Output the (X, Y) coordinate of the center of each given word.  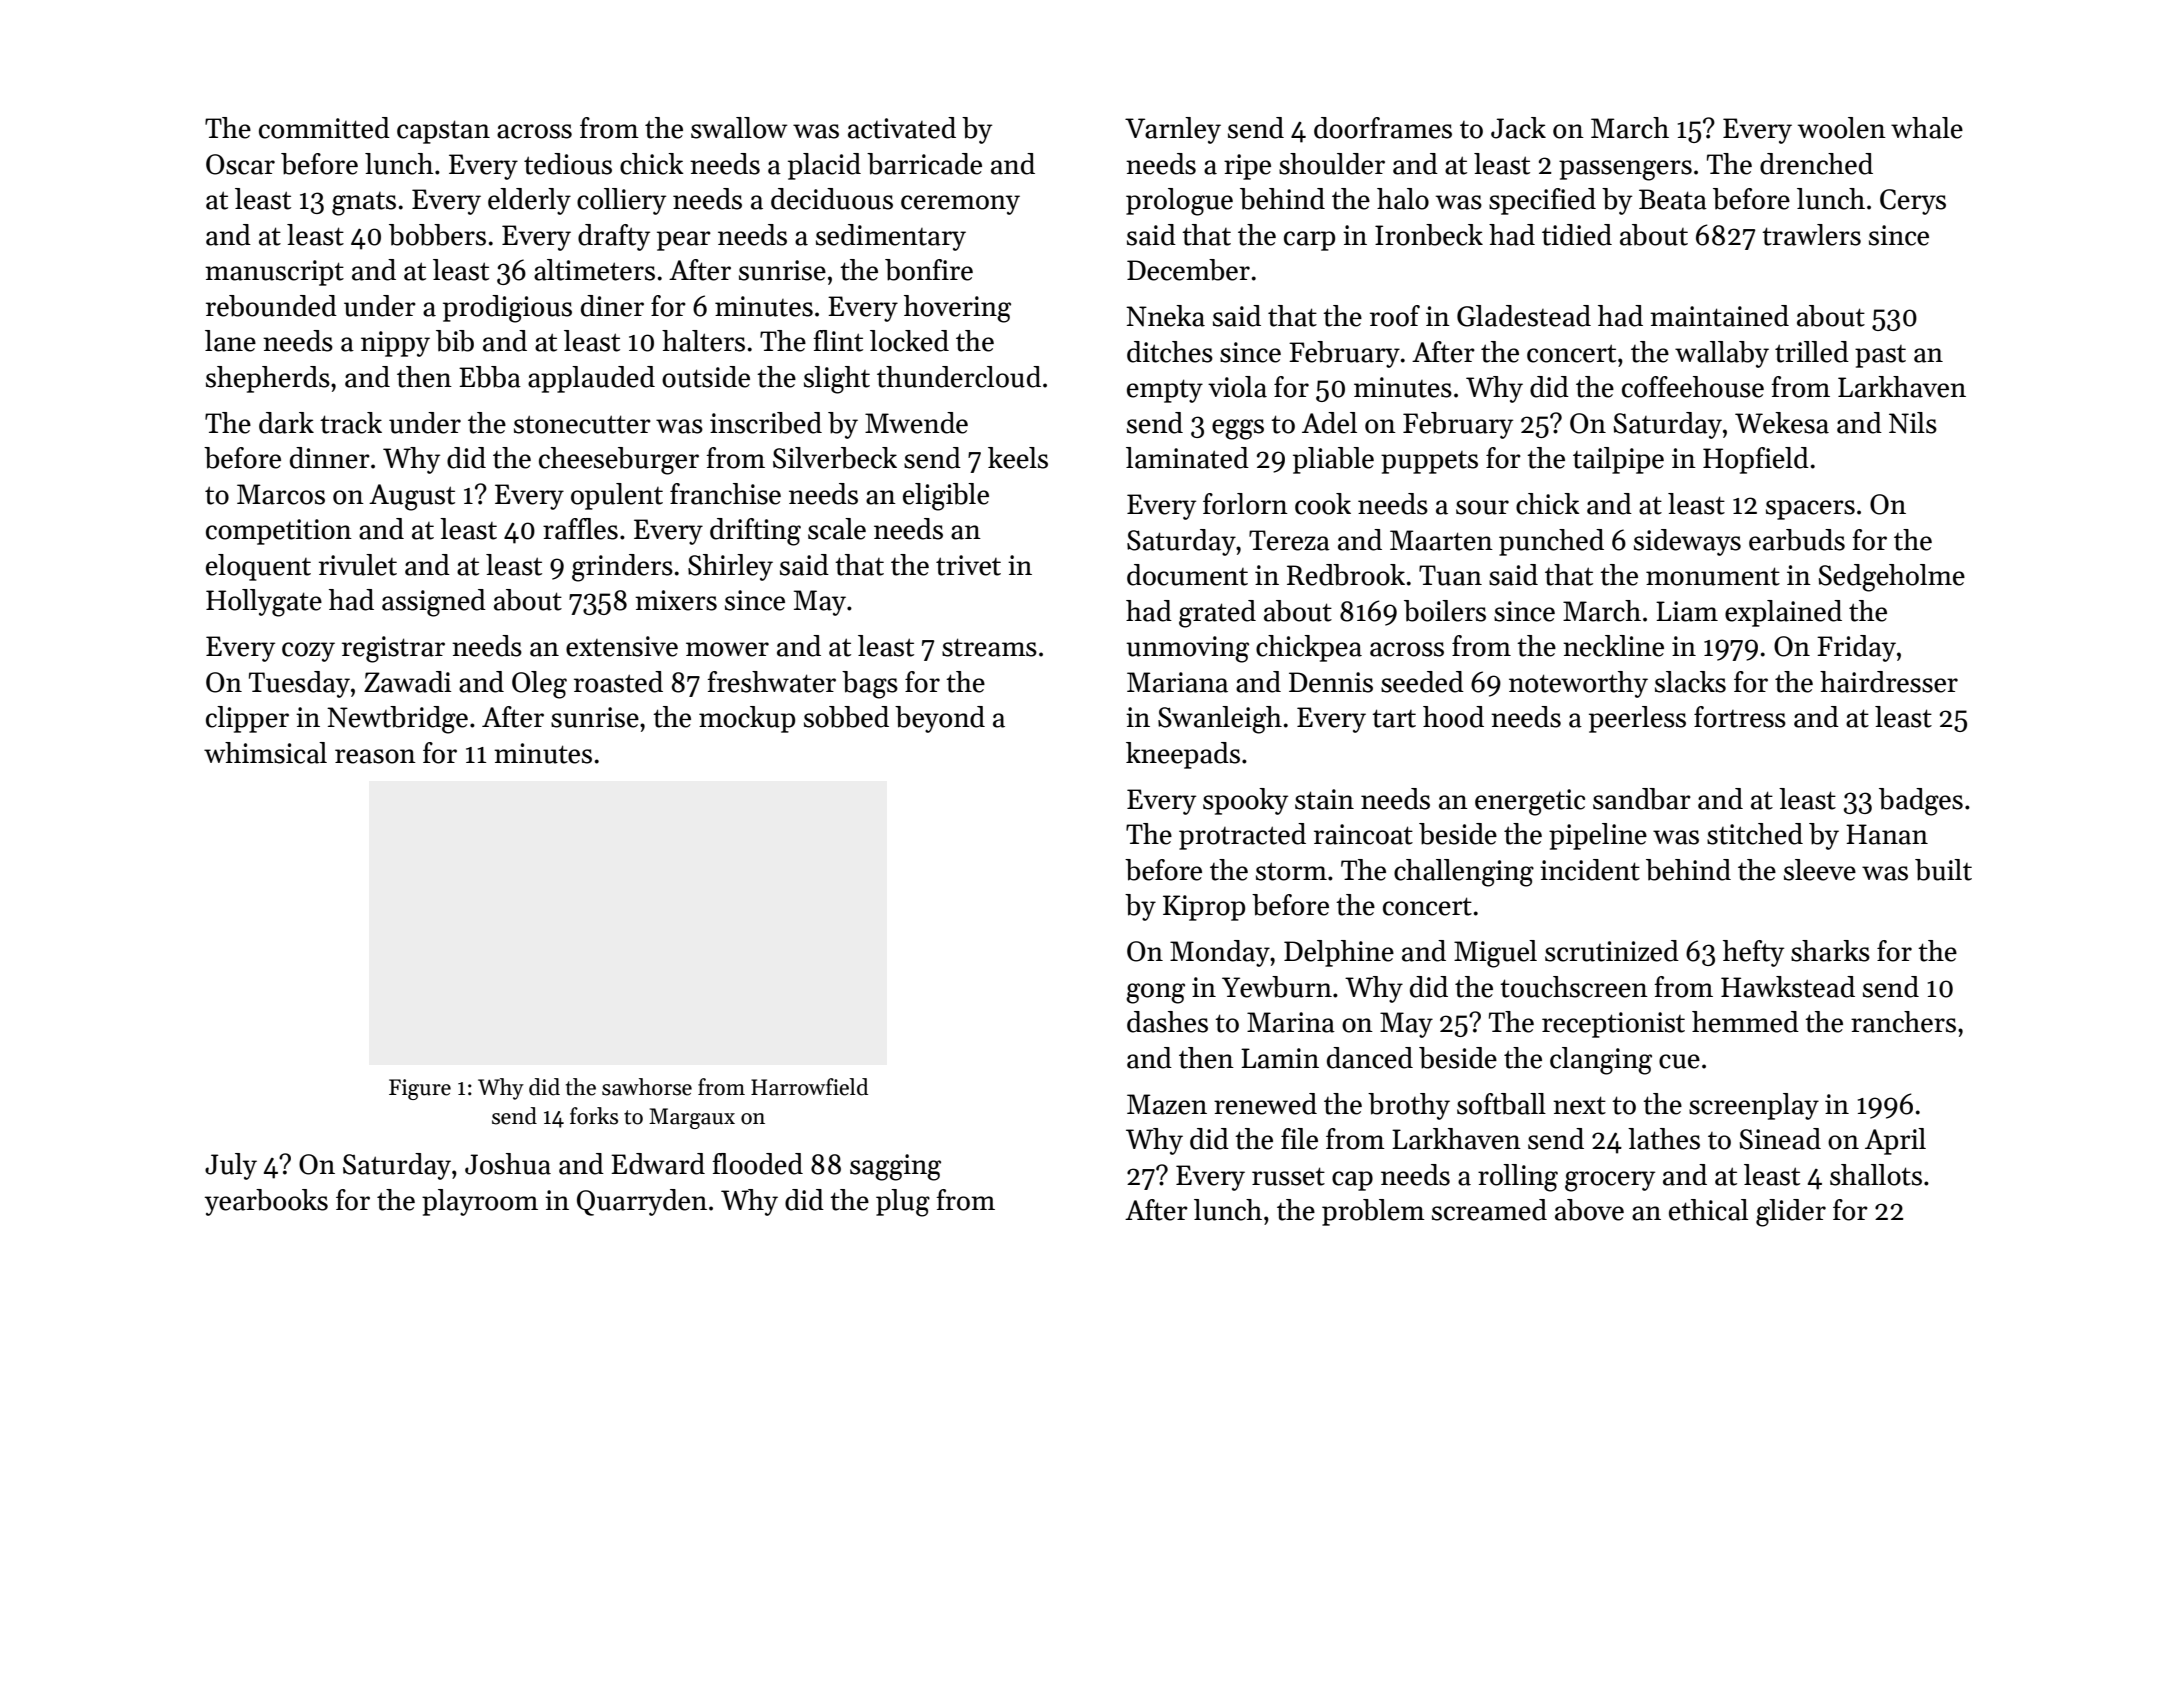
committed (324, 128)
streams (989, 647)
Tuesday (299, 684)
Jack (1518, 128)
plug (903, 1203)
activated (902, 128)
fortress (1740, 717)
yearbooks (266, 1202)
